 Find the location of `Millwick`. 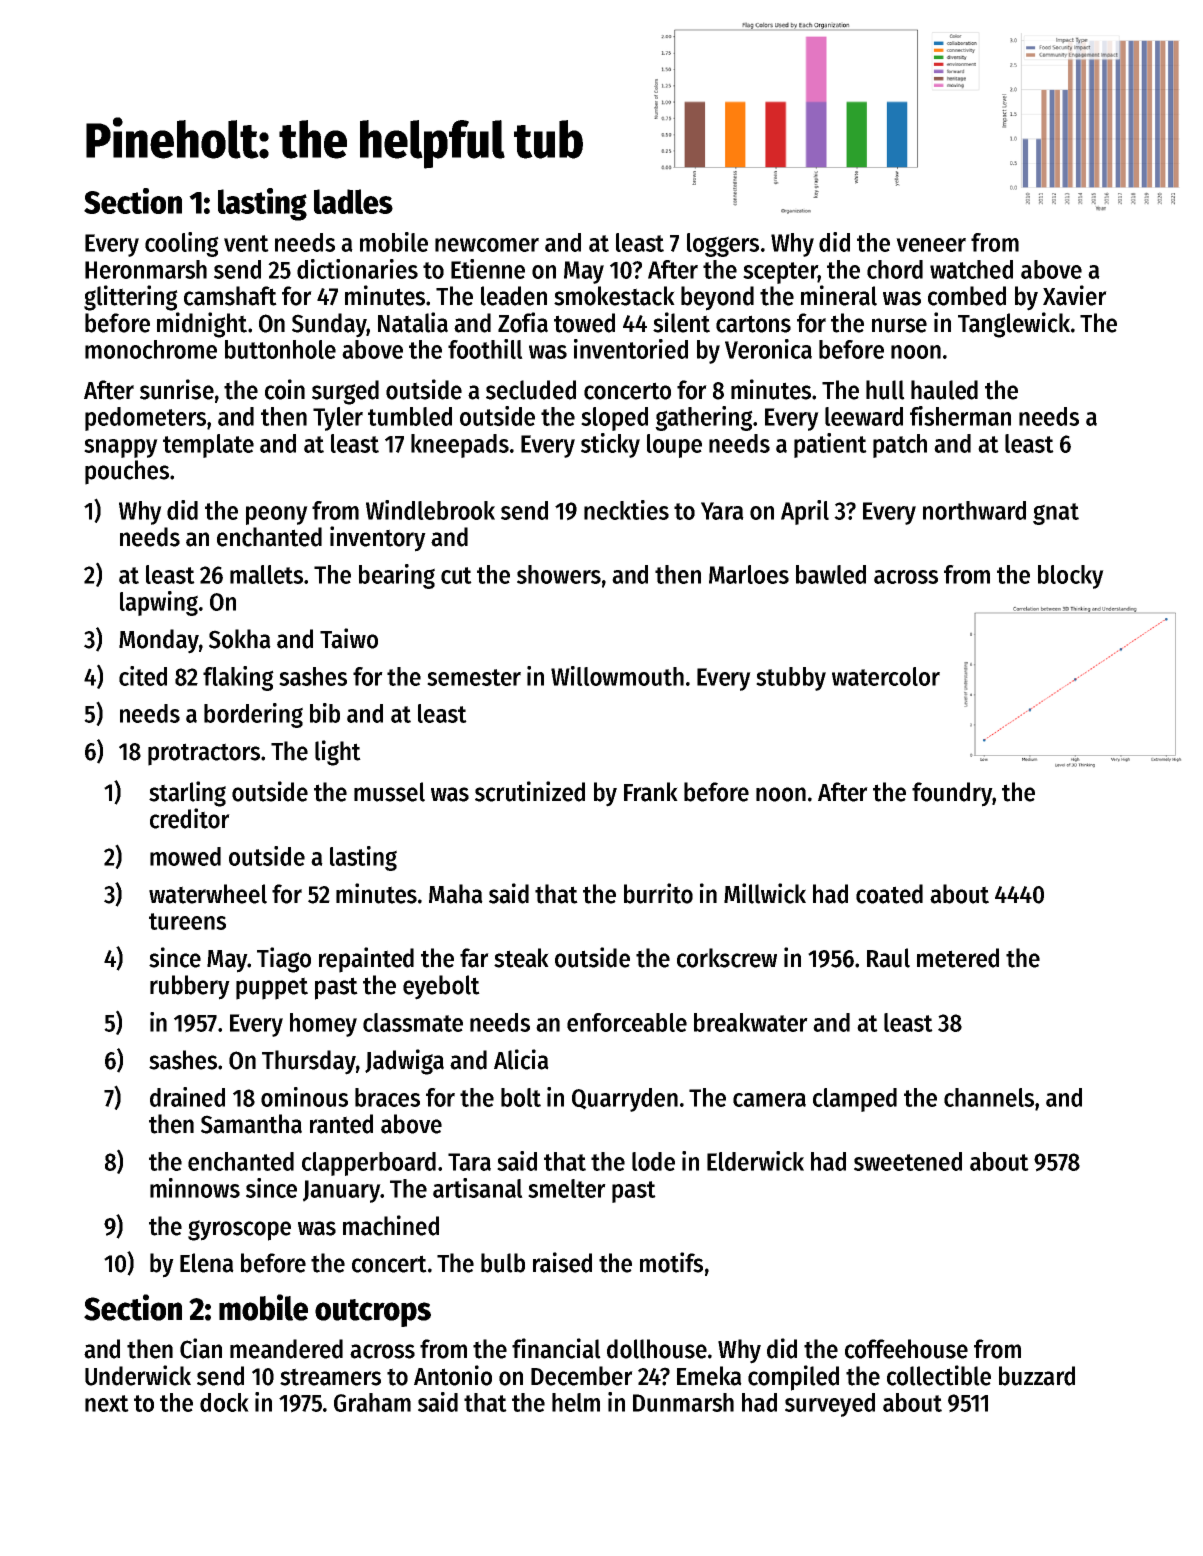

Millwick is located at coordinates (765, 893).
